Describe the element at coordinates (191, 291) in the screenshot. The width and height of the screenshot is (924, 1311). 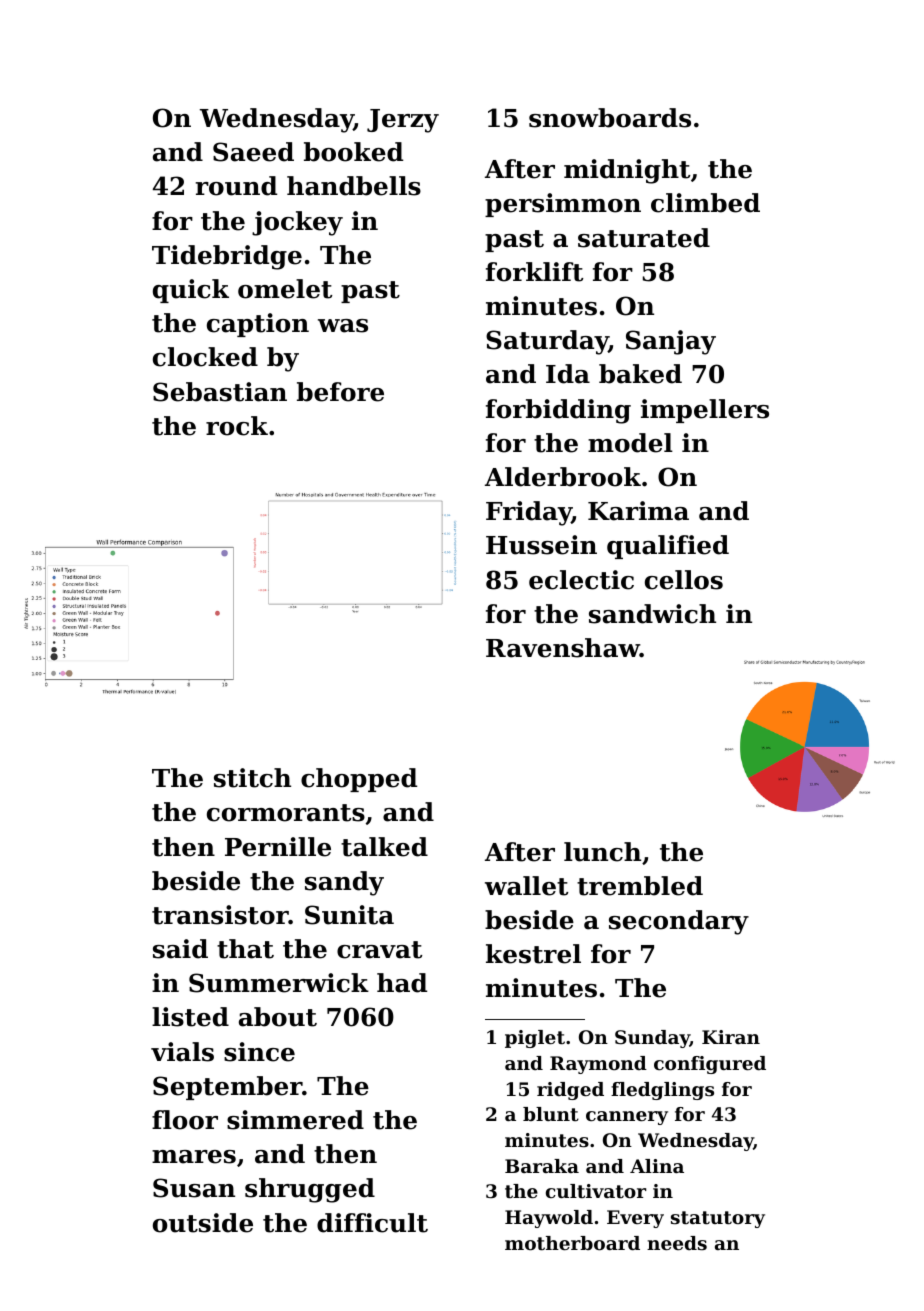
I see `quick` at that location.
